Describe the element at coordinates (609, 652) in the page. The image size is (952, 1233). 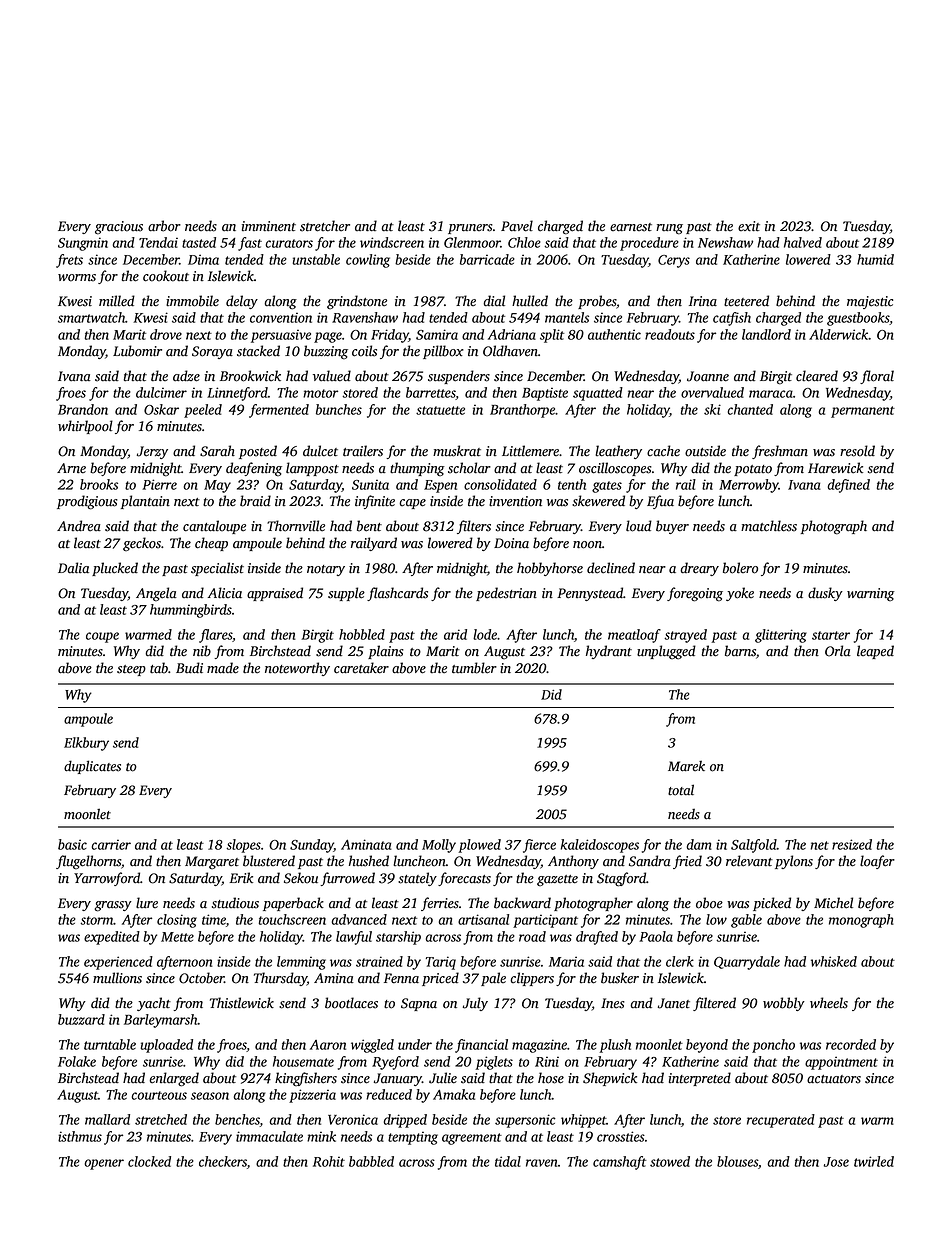
I see `hydrant` at that location.
